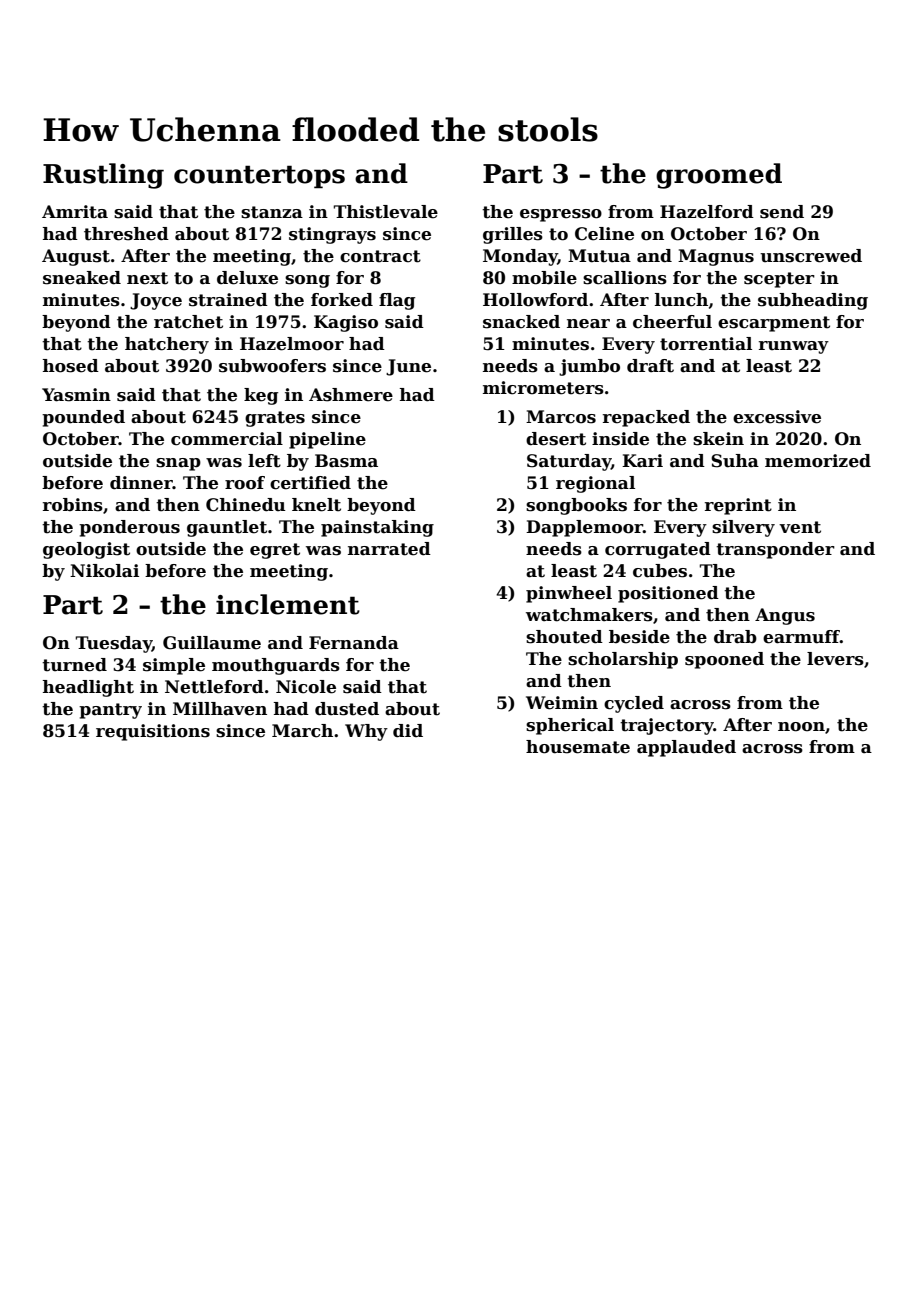 This screenshot has width=924, height=1308. What do you see at coordinates (83, 418) in the screenshot?
I see `pounded` at bounding box center [83, 418].
